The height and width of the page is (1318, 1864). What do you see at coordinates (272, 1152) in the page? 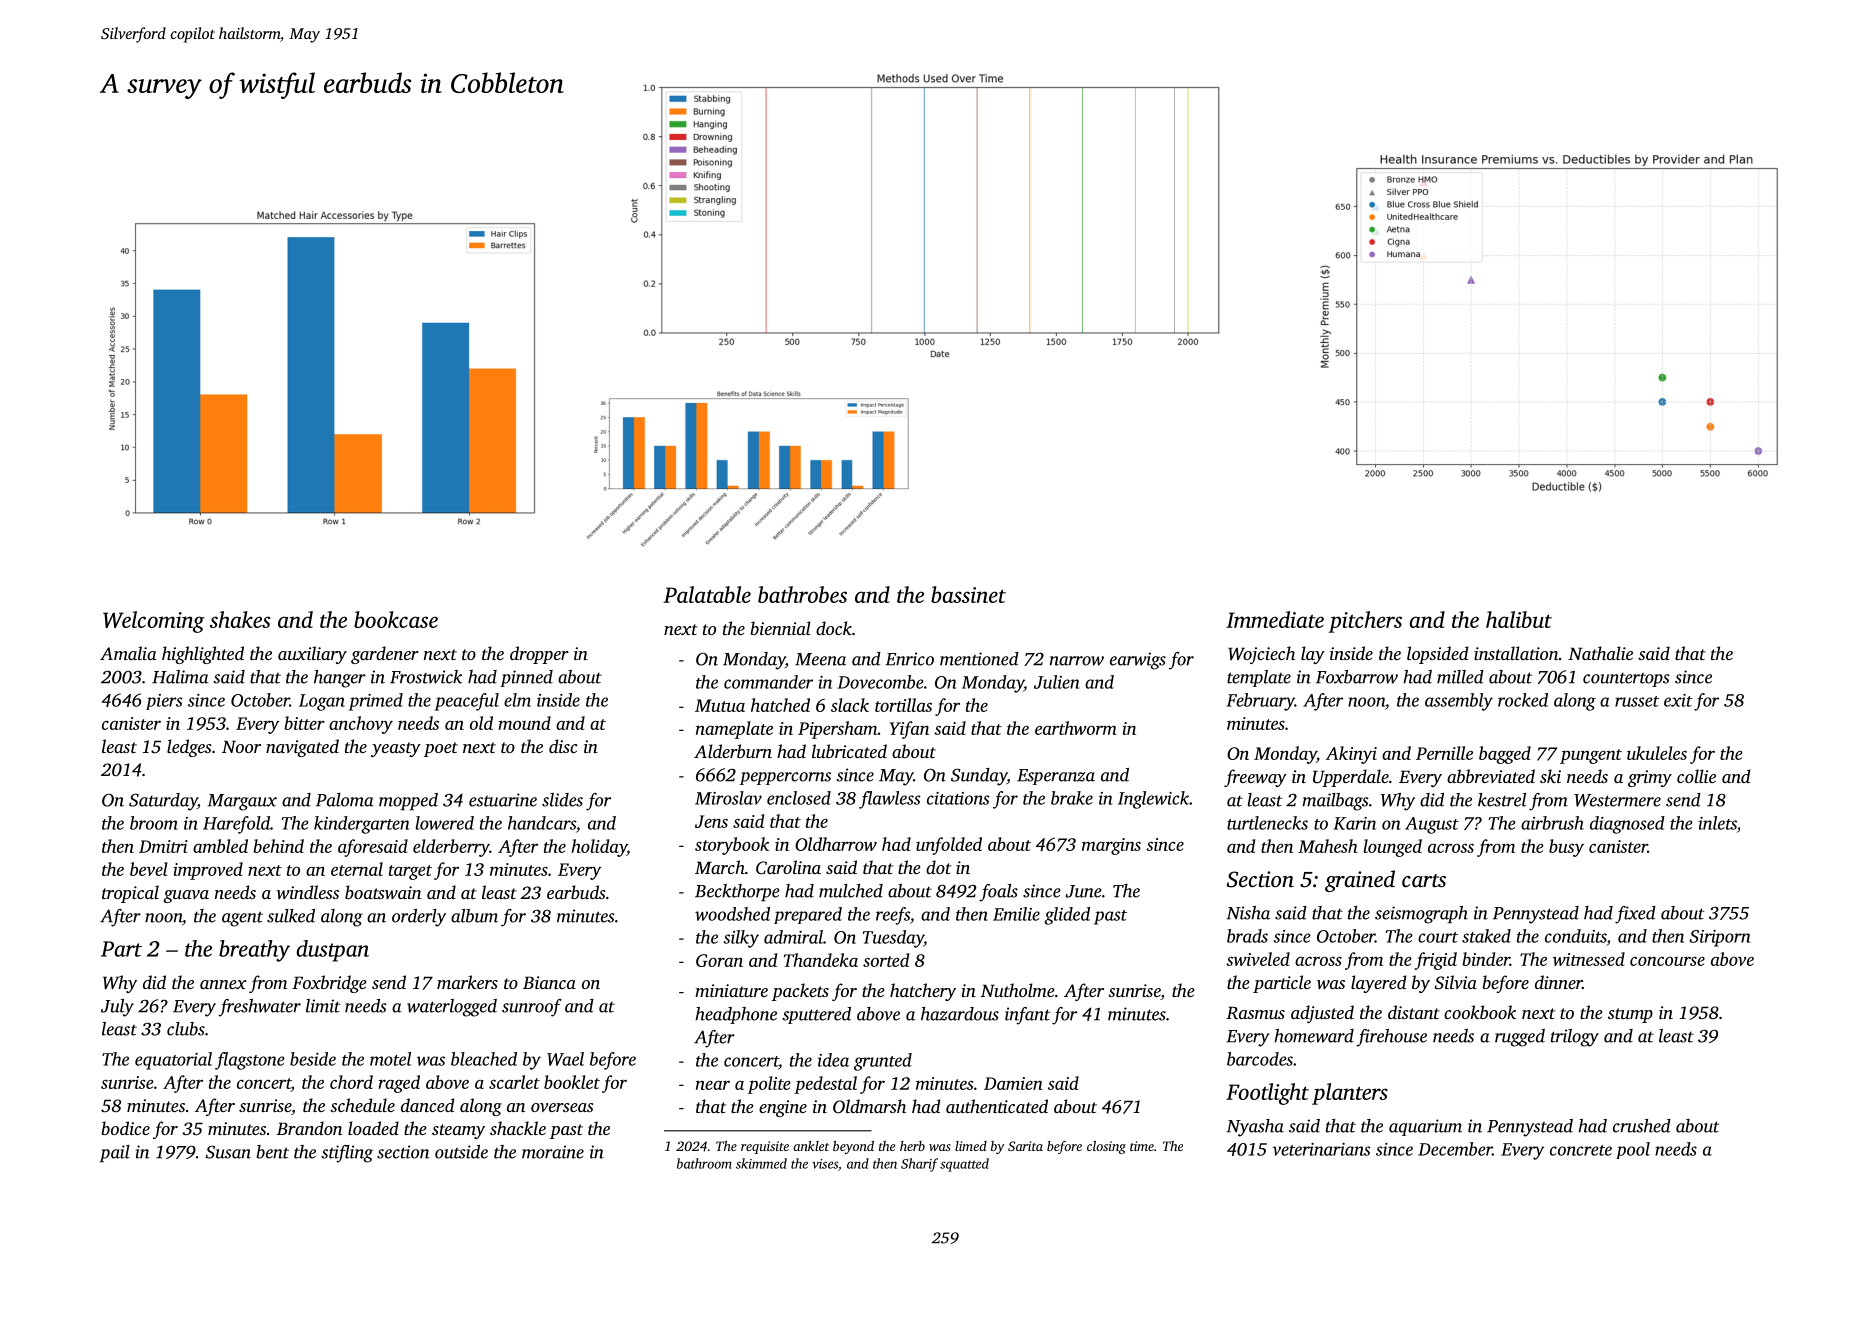
I see `bent` at bounding box center [272, 1152].
